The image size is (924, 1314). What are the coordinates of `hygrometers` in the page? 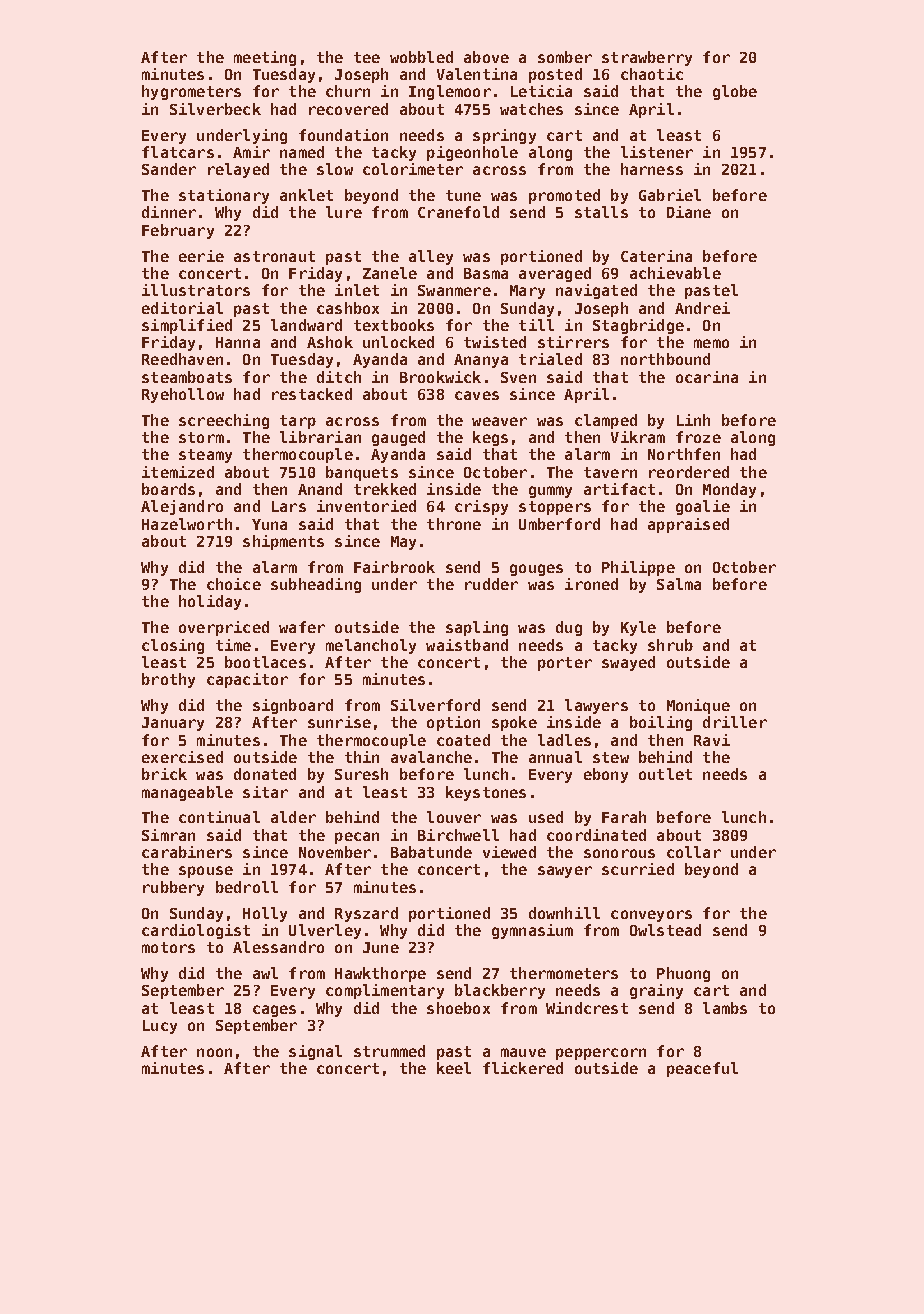 It's located at (191, 92).
